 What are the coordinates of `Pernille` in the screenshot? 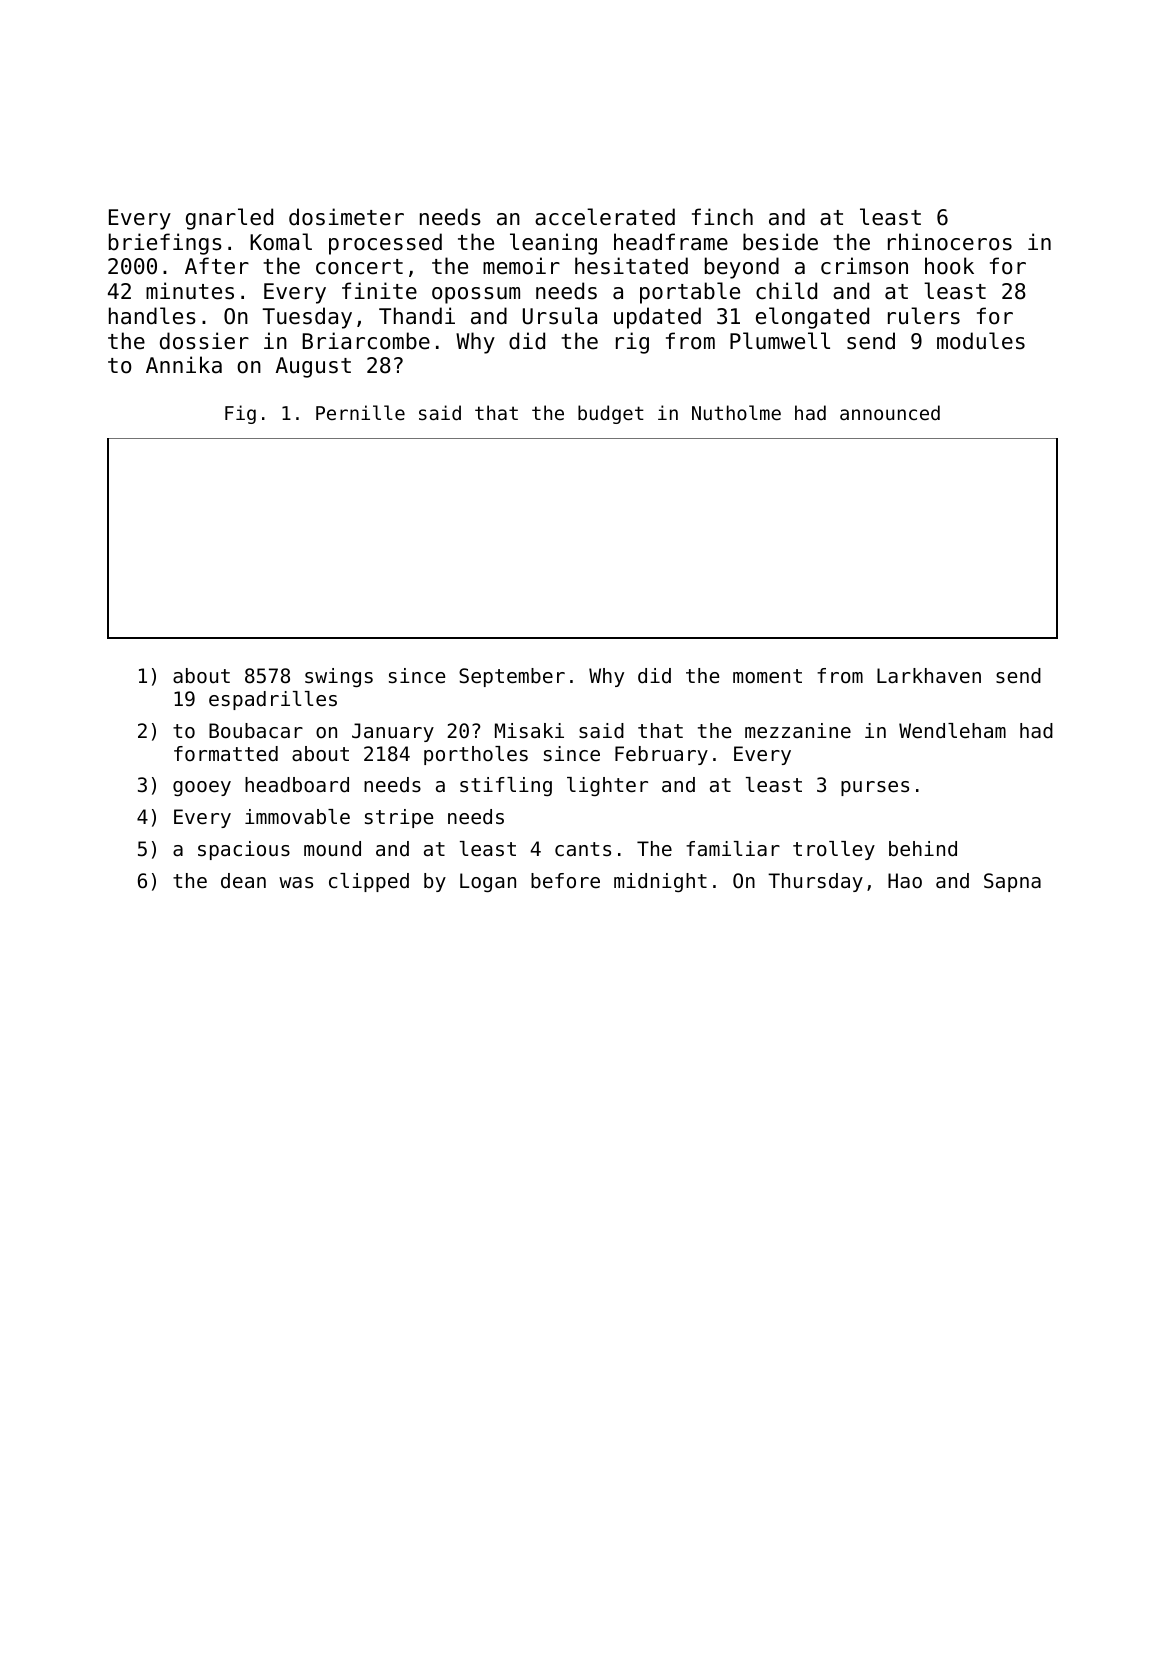 It's located at (360, 412).
